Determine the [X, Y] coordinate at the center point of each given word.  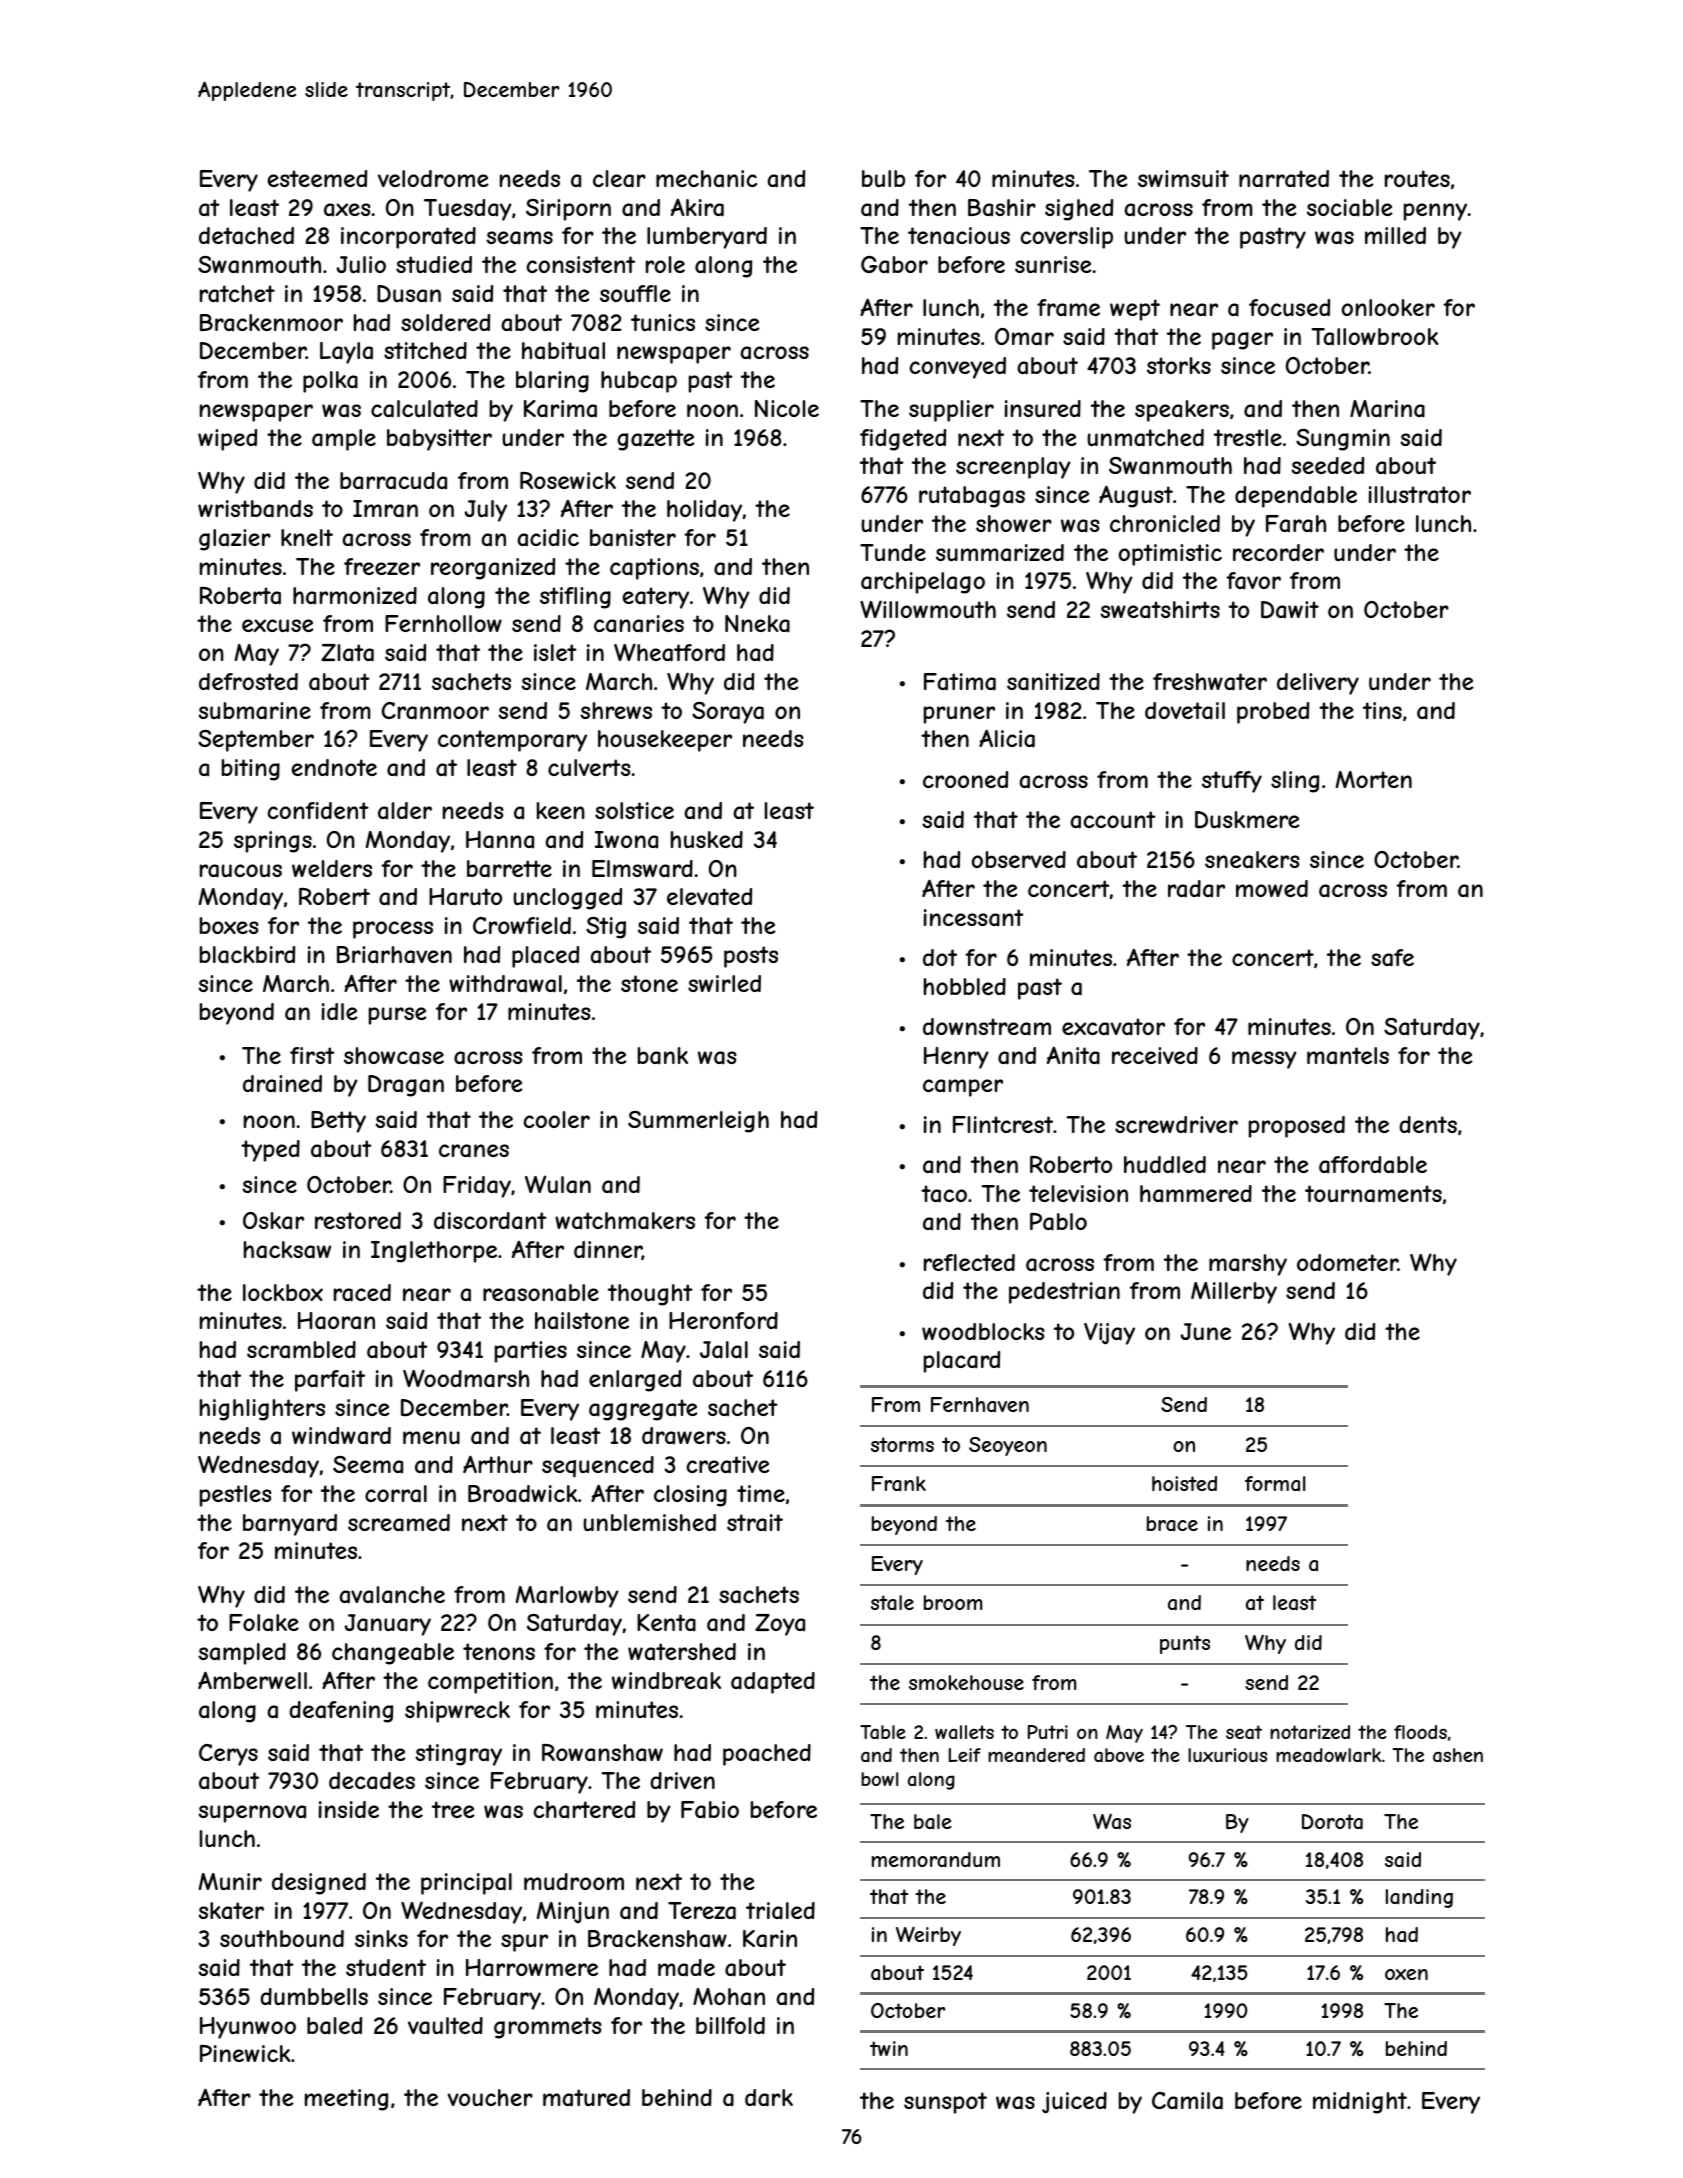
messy [1264, 1060]
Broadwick [523, 1494]
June [1206, 1331]
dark [769, 2098]
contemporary [512, 741]
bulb [883, 178]
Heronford [723, 1320]
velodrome [433, 178]
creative [728, 1465]
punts [1185, 1644]
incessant [974, 918]
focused [1289, 307]
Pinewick [245, 2053]
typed [270, 1151]
